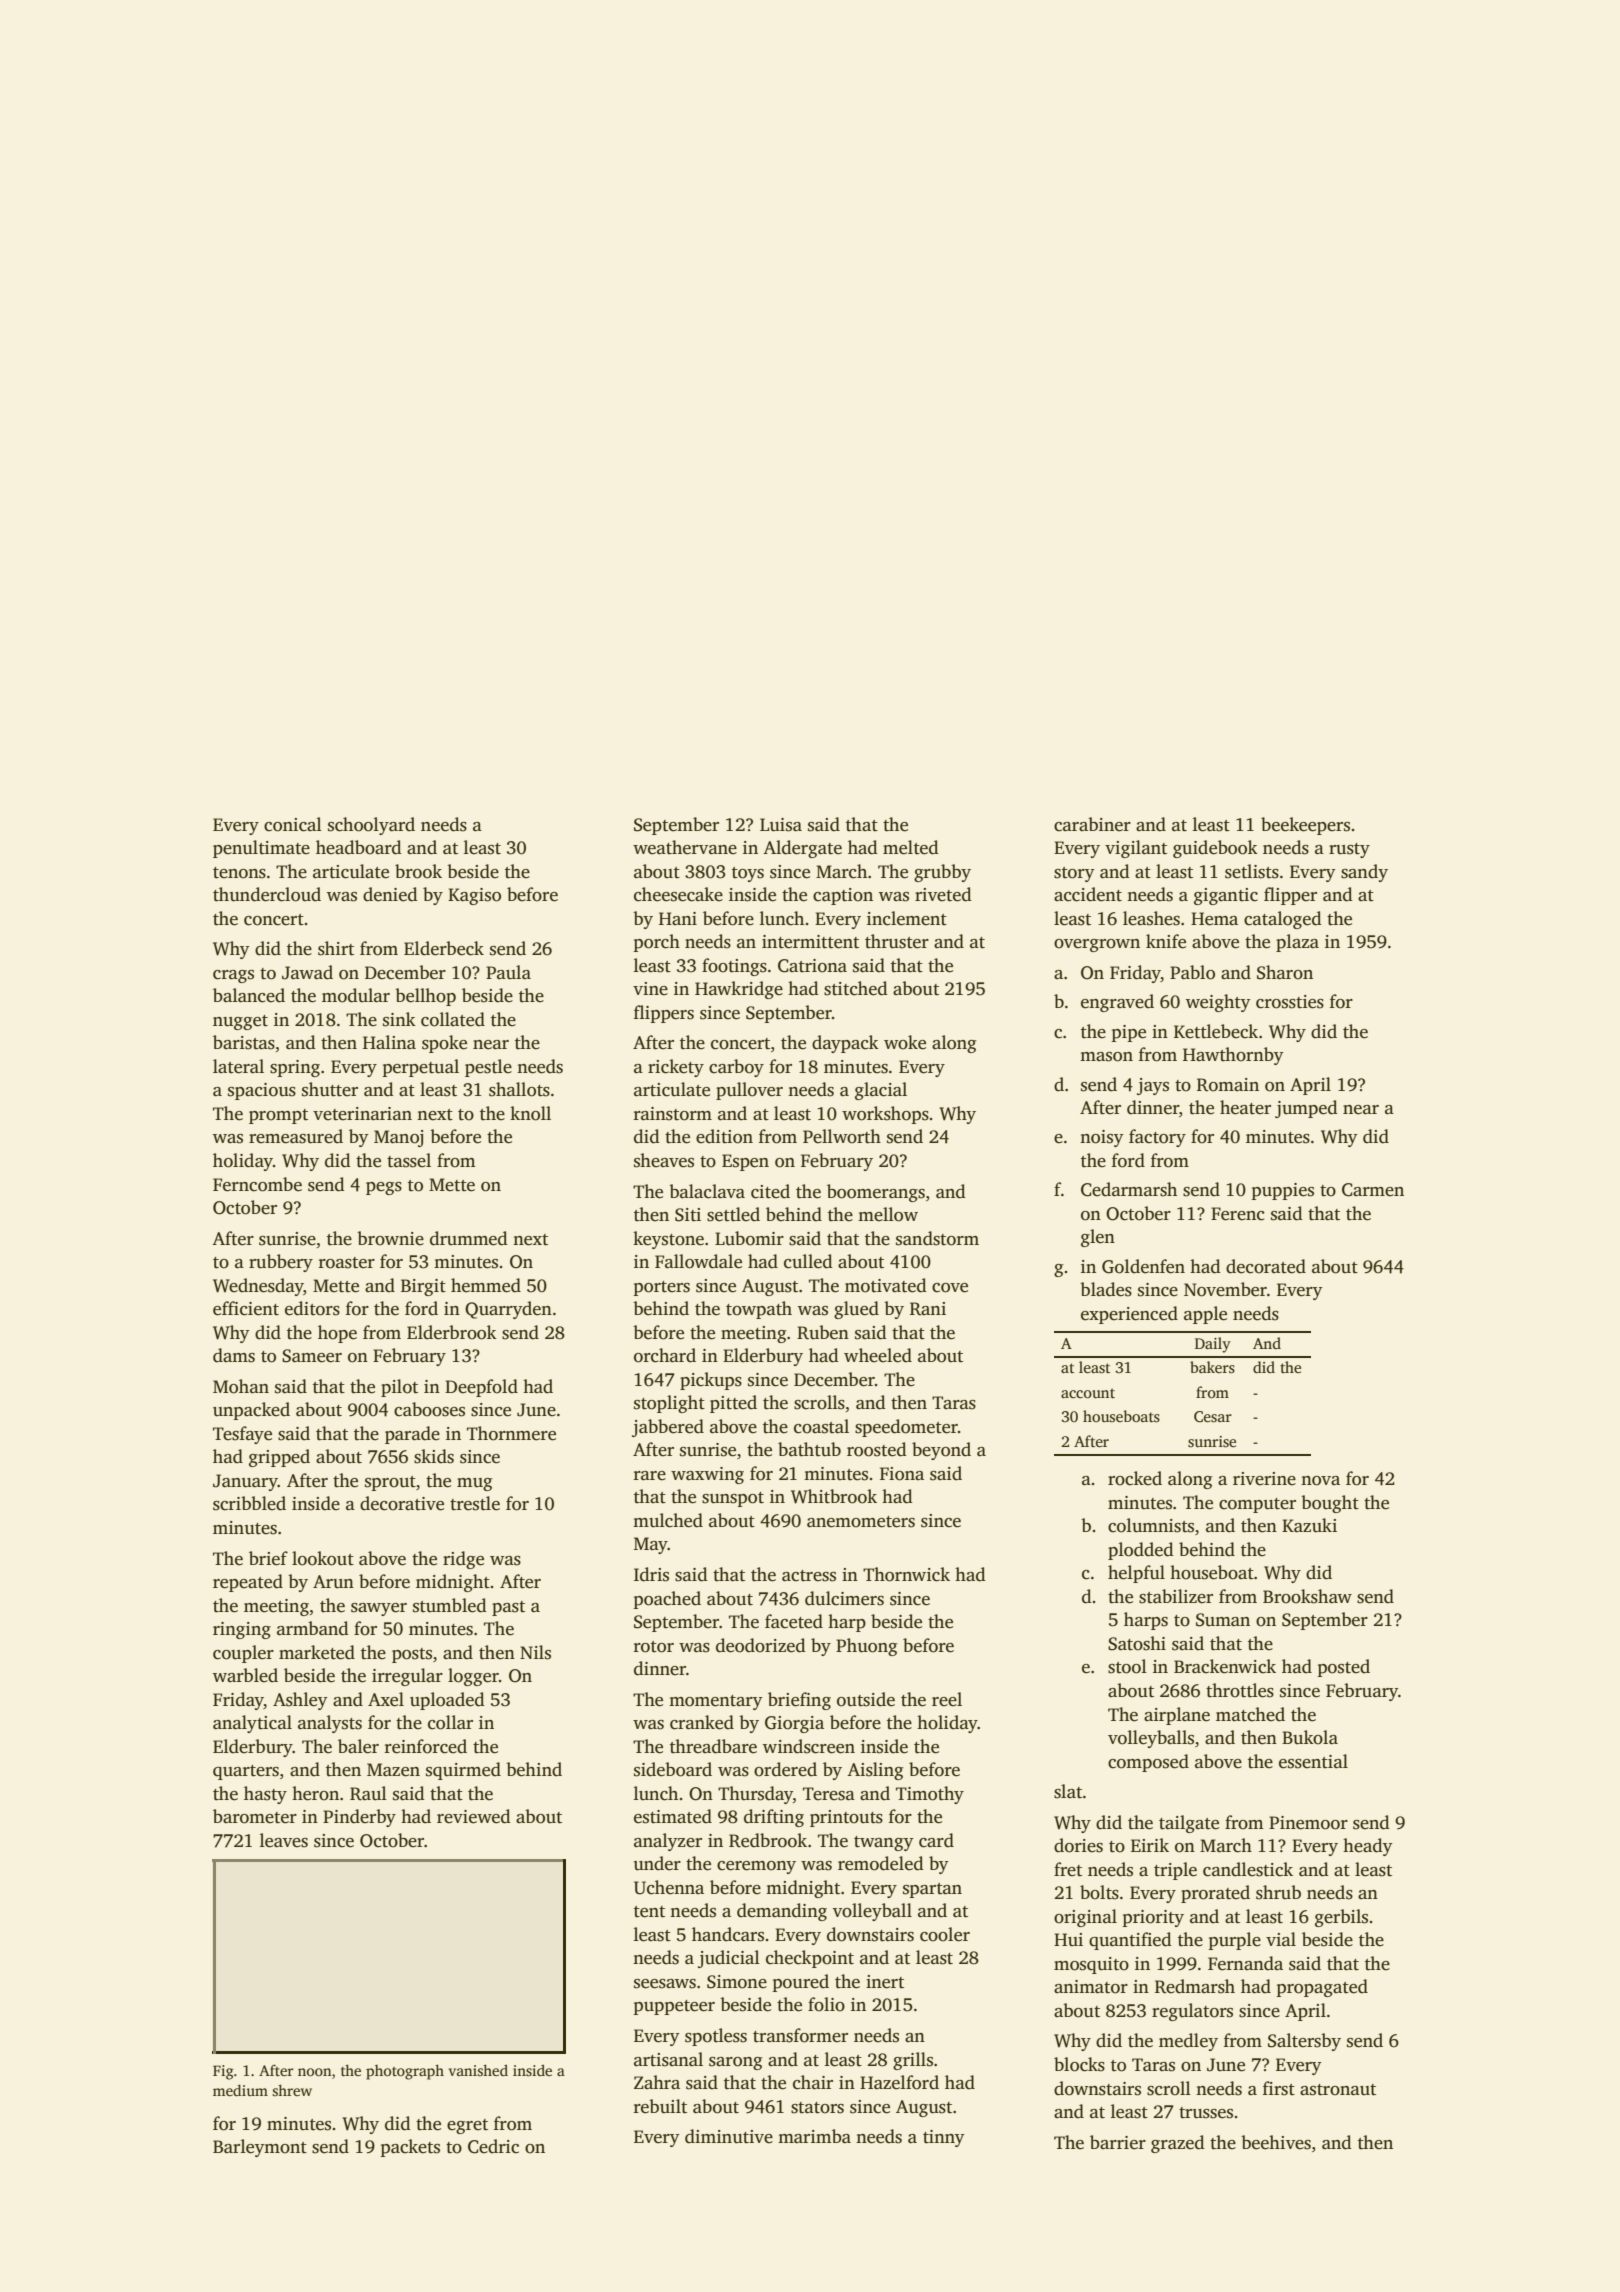 This screenshot has width=1620, height=2292. I want to click on account, so click(1088, 1393).
